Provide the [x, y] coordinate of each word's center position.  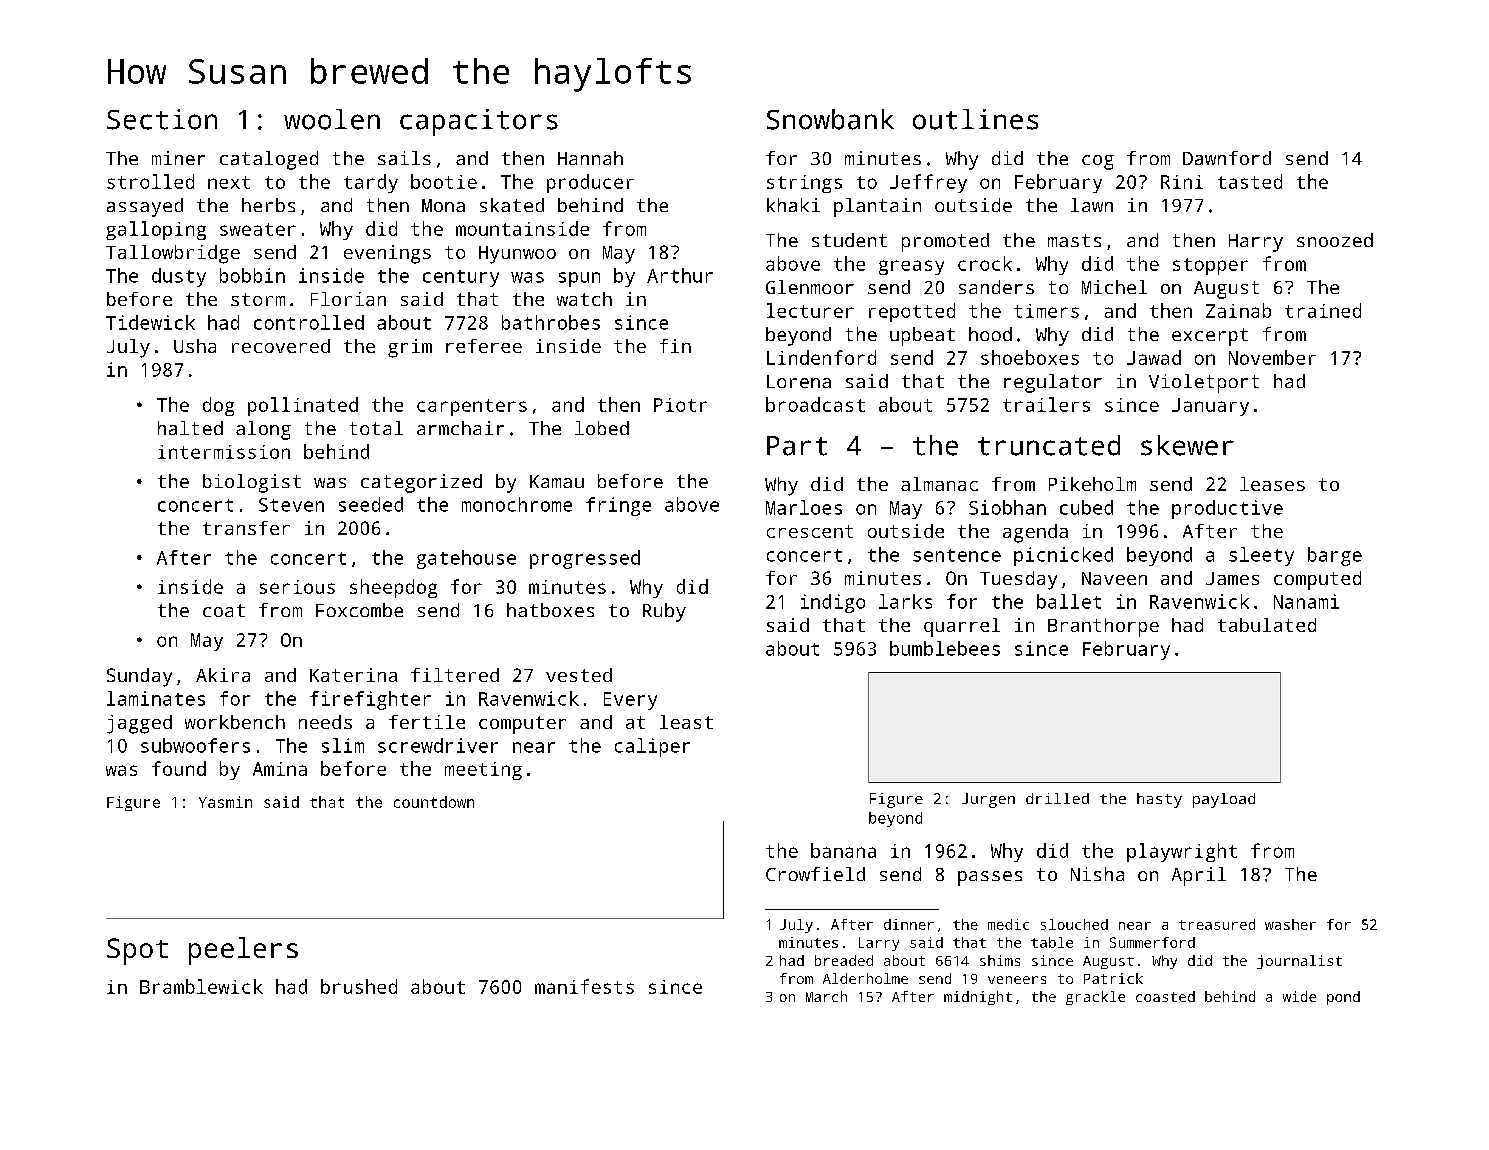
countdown [434, 802]
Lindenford [821, 357]
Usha [195, 346]
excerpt [1210, 337]
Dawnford [1227, 158]
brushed [359, 986]
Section [162, 119]
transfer [246, 528]
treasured [1217, 924]
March [826, 996]
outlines [975, 119]
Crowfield [815, 874]
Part [797, 446]
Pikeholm [1092, 484]
